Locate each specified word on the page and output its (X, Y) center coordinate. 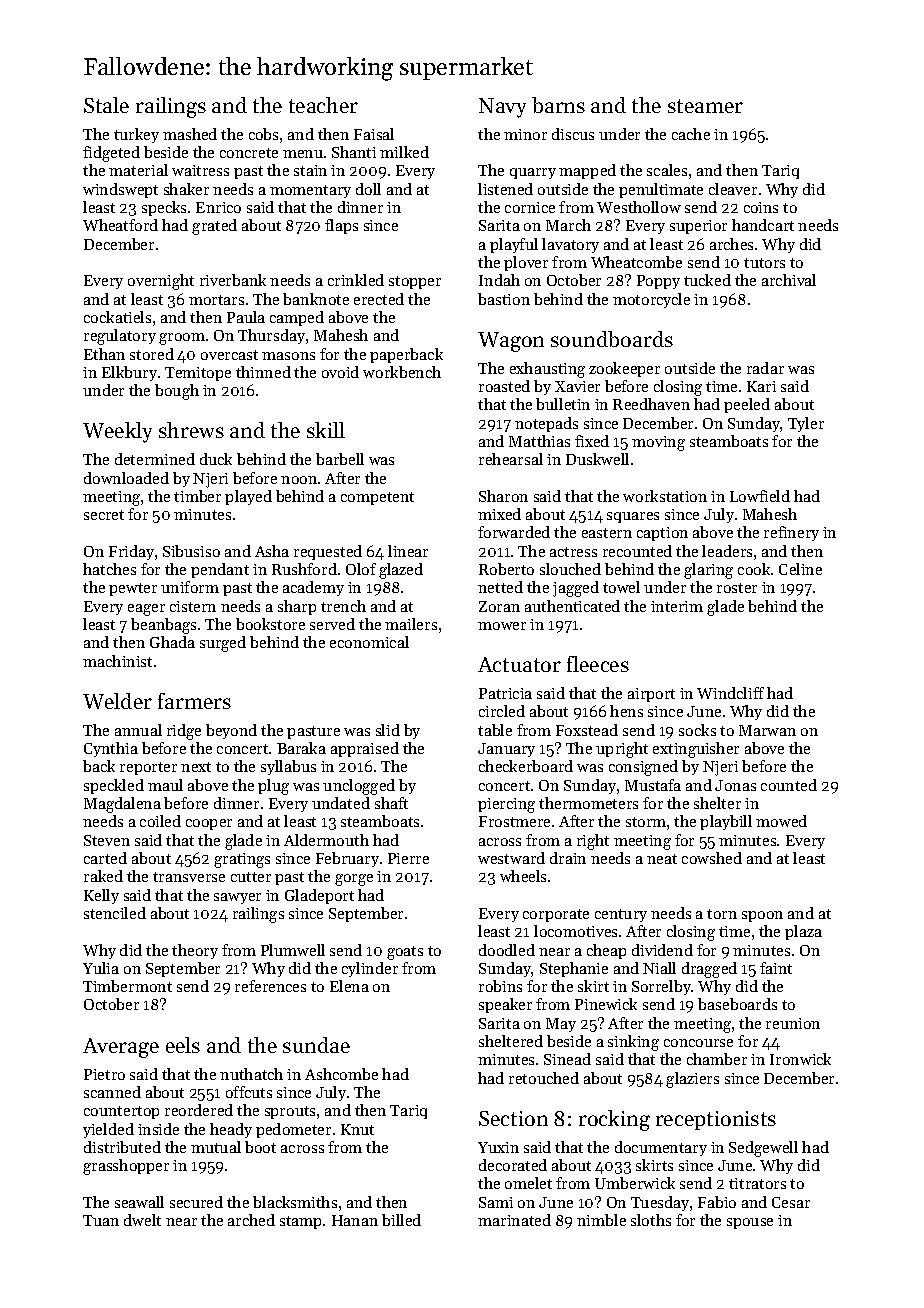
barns (558, 105)
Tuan (101, 1220)
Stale (106, 105)
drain (568, 858)
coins (761, 207)
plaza (803, 932)
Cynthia (111, 749)
